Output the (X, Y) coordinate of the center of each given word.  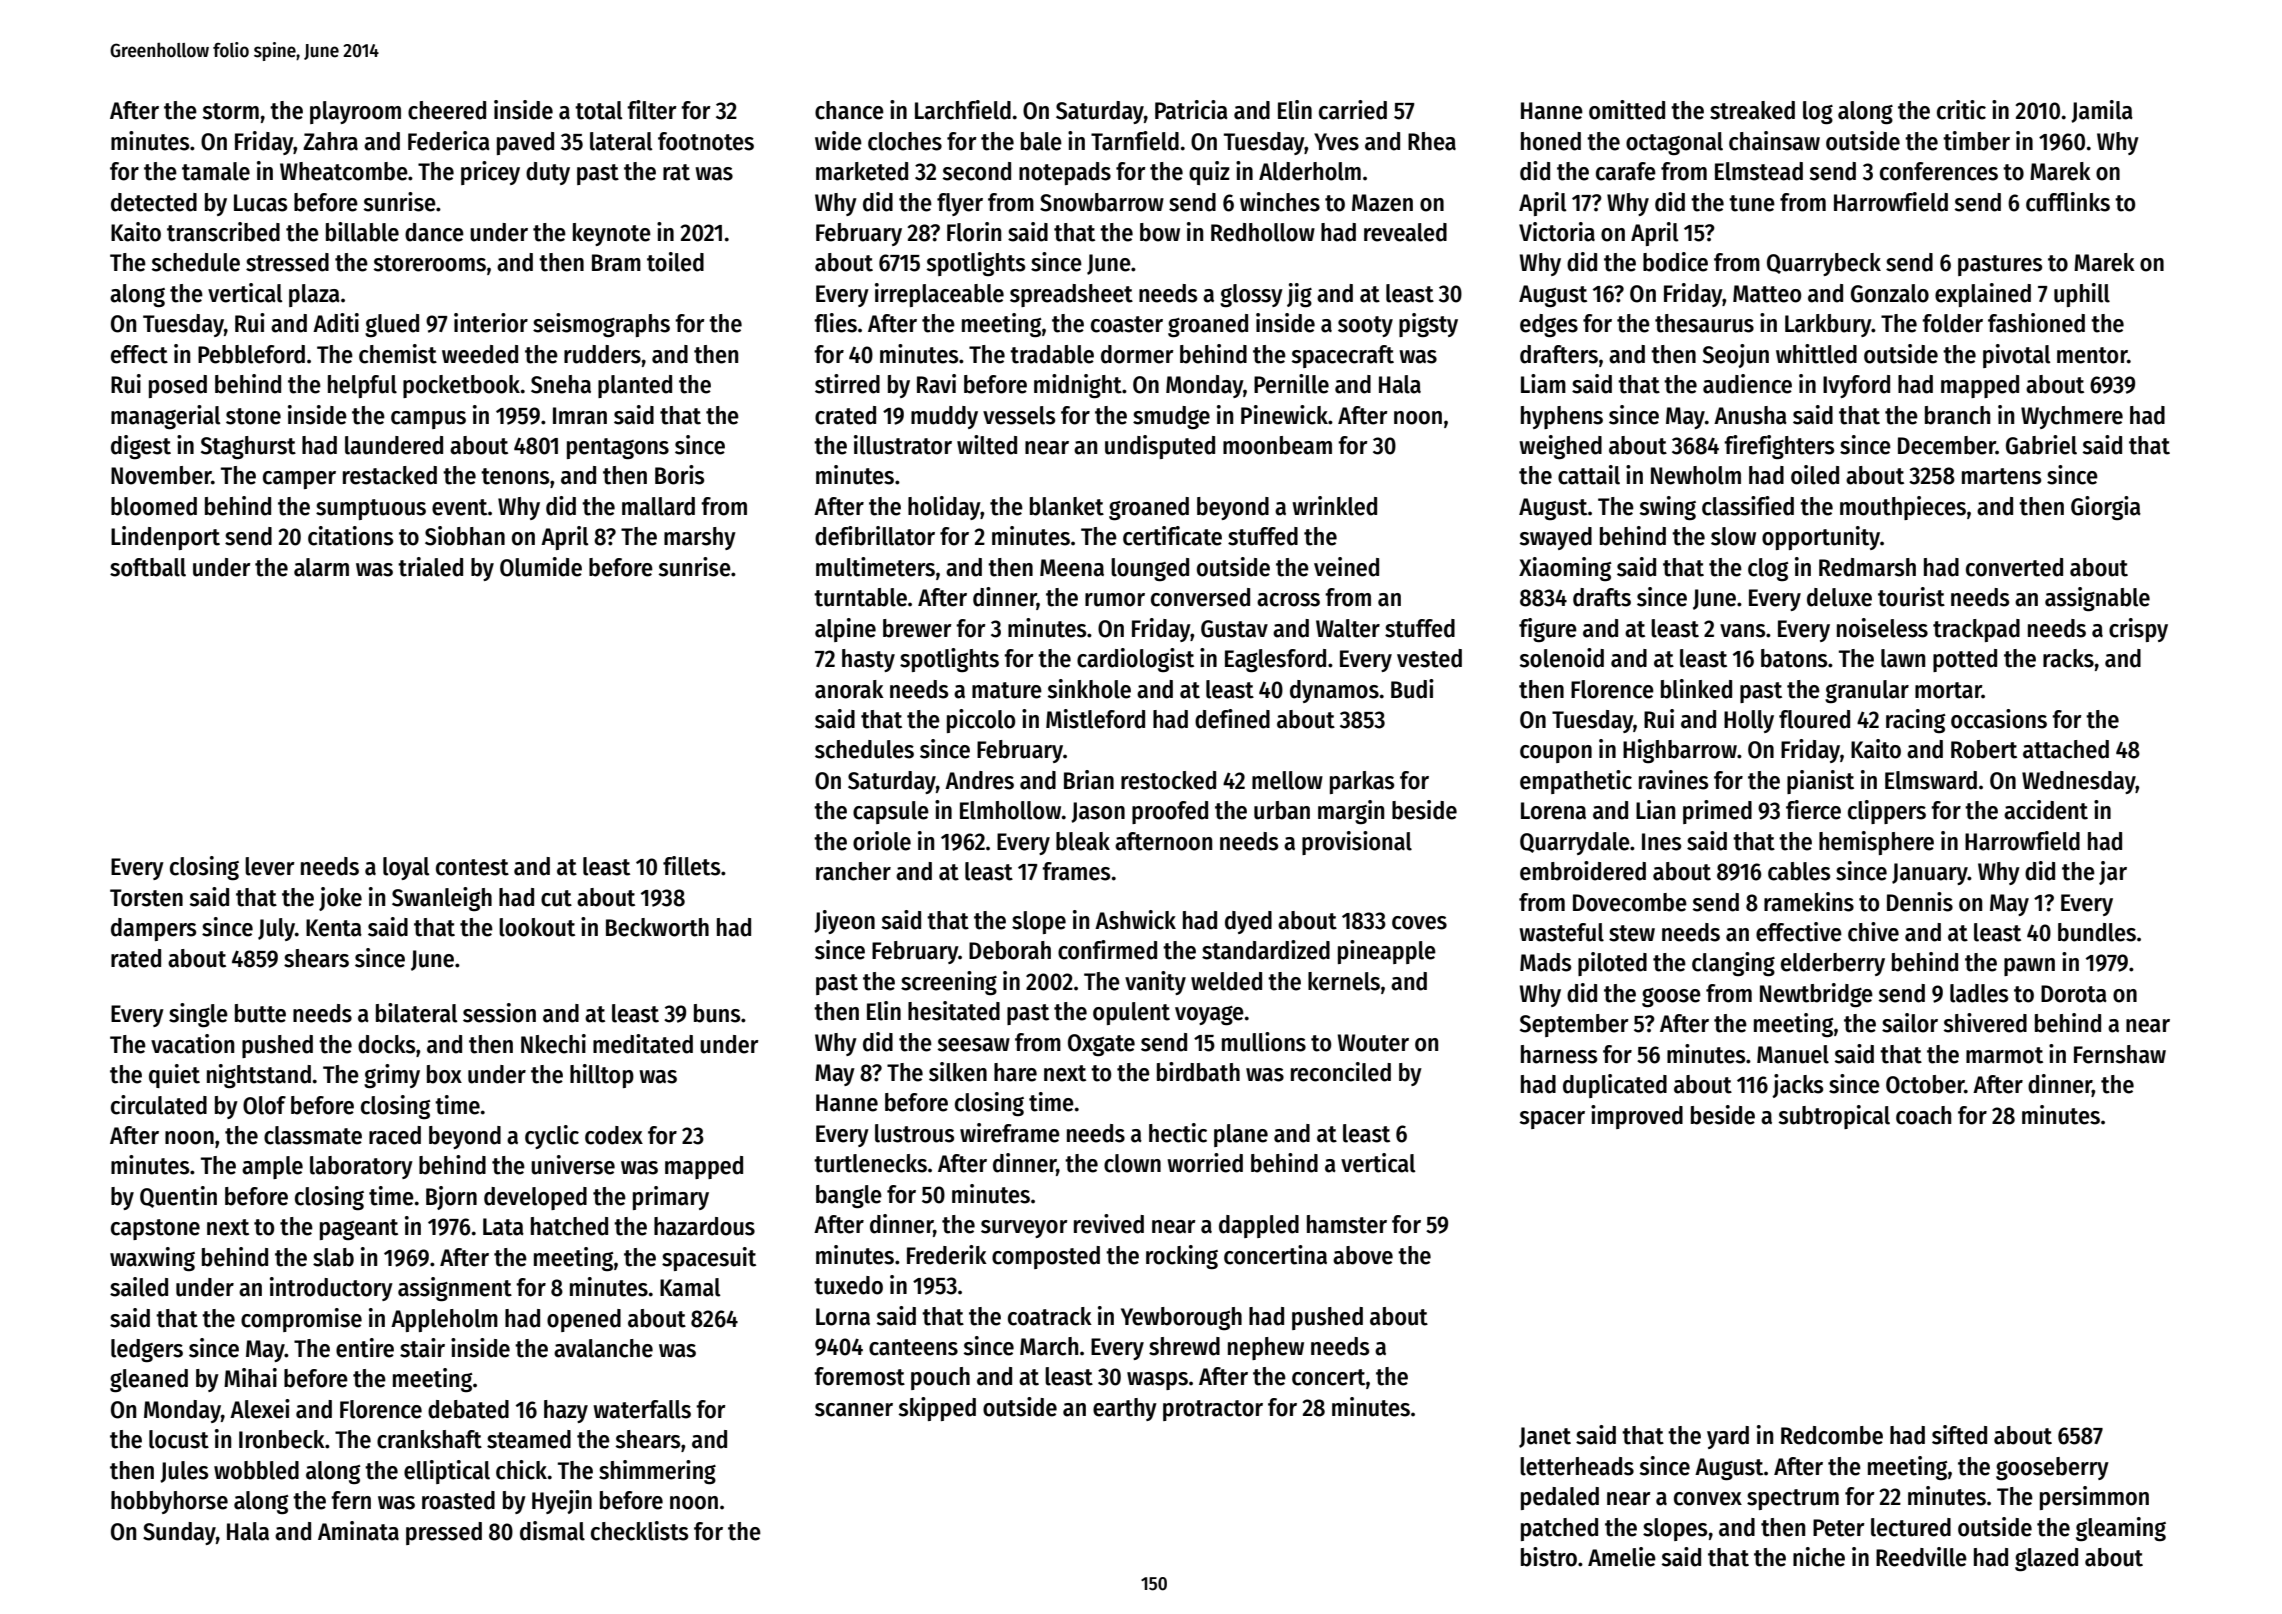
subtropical (1834, 1117)
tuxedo (848, 1285)
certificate (1172, 536)
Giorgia (2106, 508)
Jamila (2102, 111)
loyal (406, 868)
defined (1232, 719)
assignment (455, 1289)
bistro (1549, 1557)
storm (230, 111)
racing (1916, 721)
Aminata (358, 1531)
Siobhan (465, 536)
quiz (1209, 173)
